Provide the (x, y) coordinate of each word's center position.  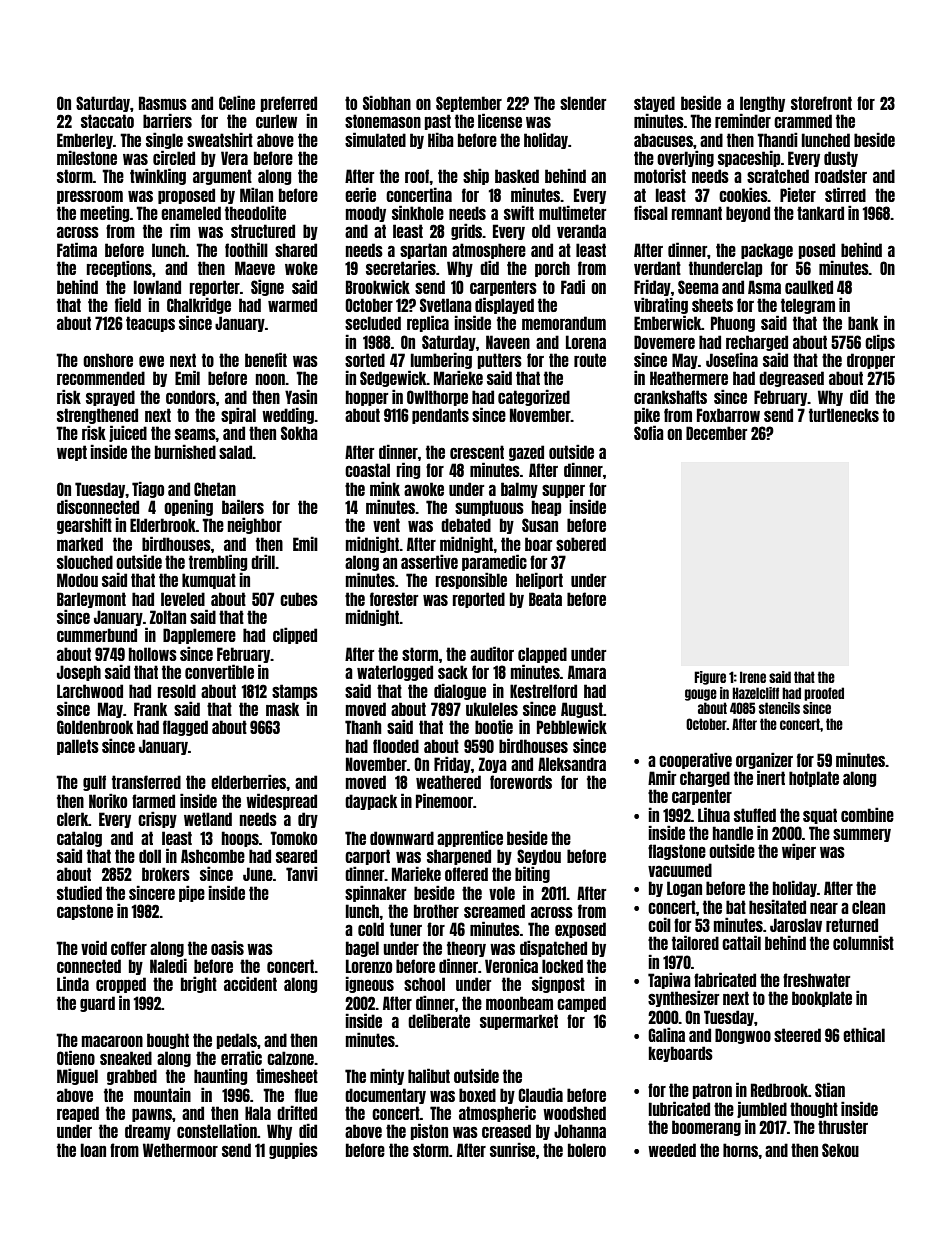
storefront (821, 103)
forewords (521, 782)
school (424, 984)
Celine (237, 102)
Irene (753, 677)
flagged (185, 728)
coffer (129, 948)
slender (583, 103)
